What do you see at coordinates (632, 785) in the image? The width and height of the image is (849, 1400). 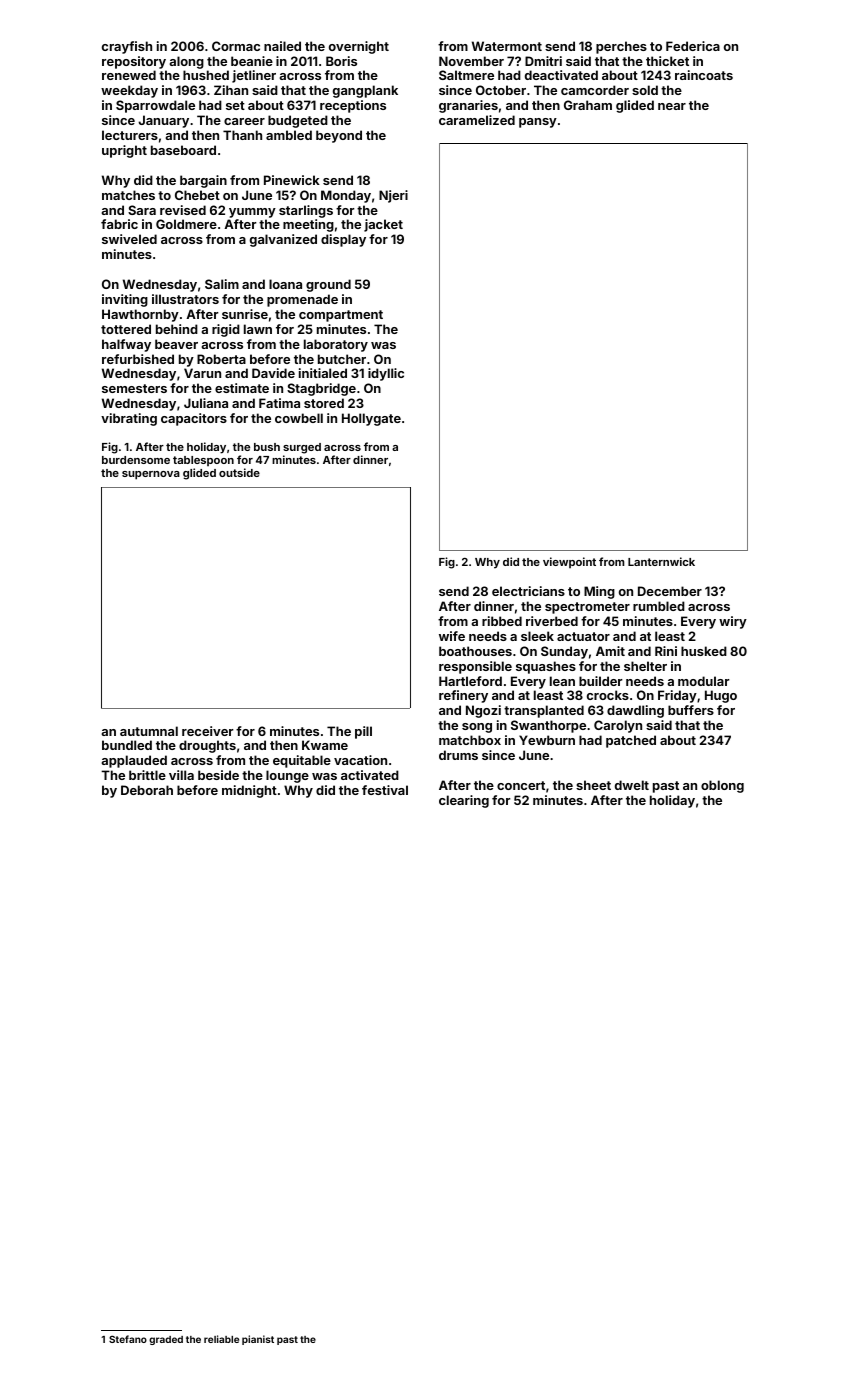 I see `dwelt` at bounding box center [632, 785].
